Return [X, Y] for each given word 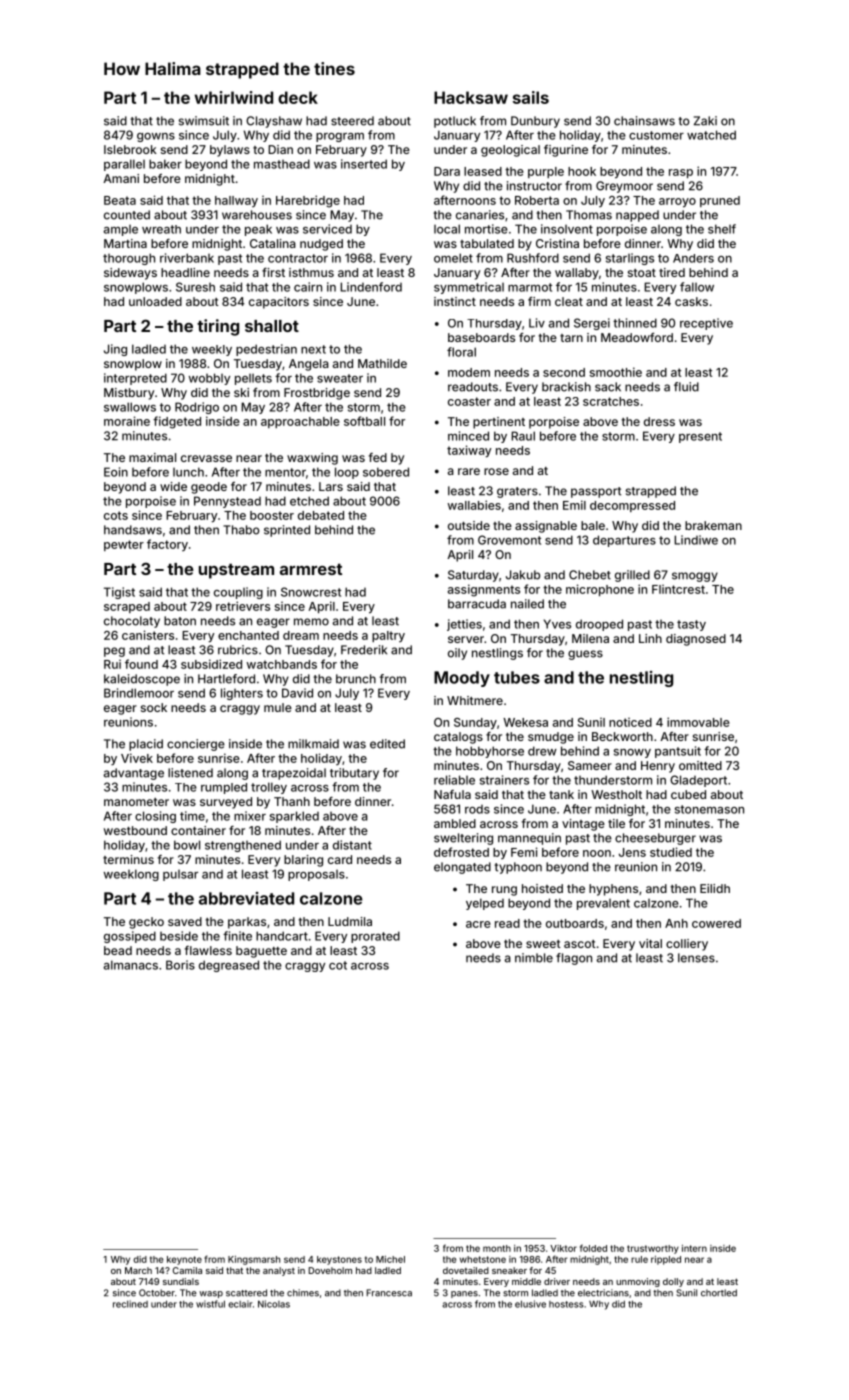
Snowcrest [311, 592]
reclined [130, 1304]
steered [352, 121]
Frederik [364, 650]
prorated [375, 937]
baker [165, 164]
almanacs [131, 965]
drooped [599, 625]
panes [464, 1294]
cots [116, 515]
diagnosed [696, 640]
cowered [716, 923]
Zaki [705, 121]
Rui [112, 664]
